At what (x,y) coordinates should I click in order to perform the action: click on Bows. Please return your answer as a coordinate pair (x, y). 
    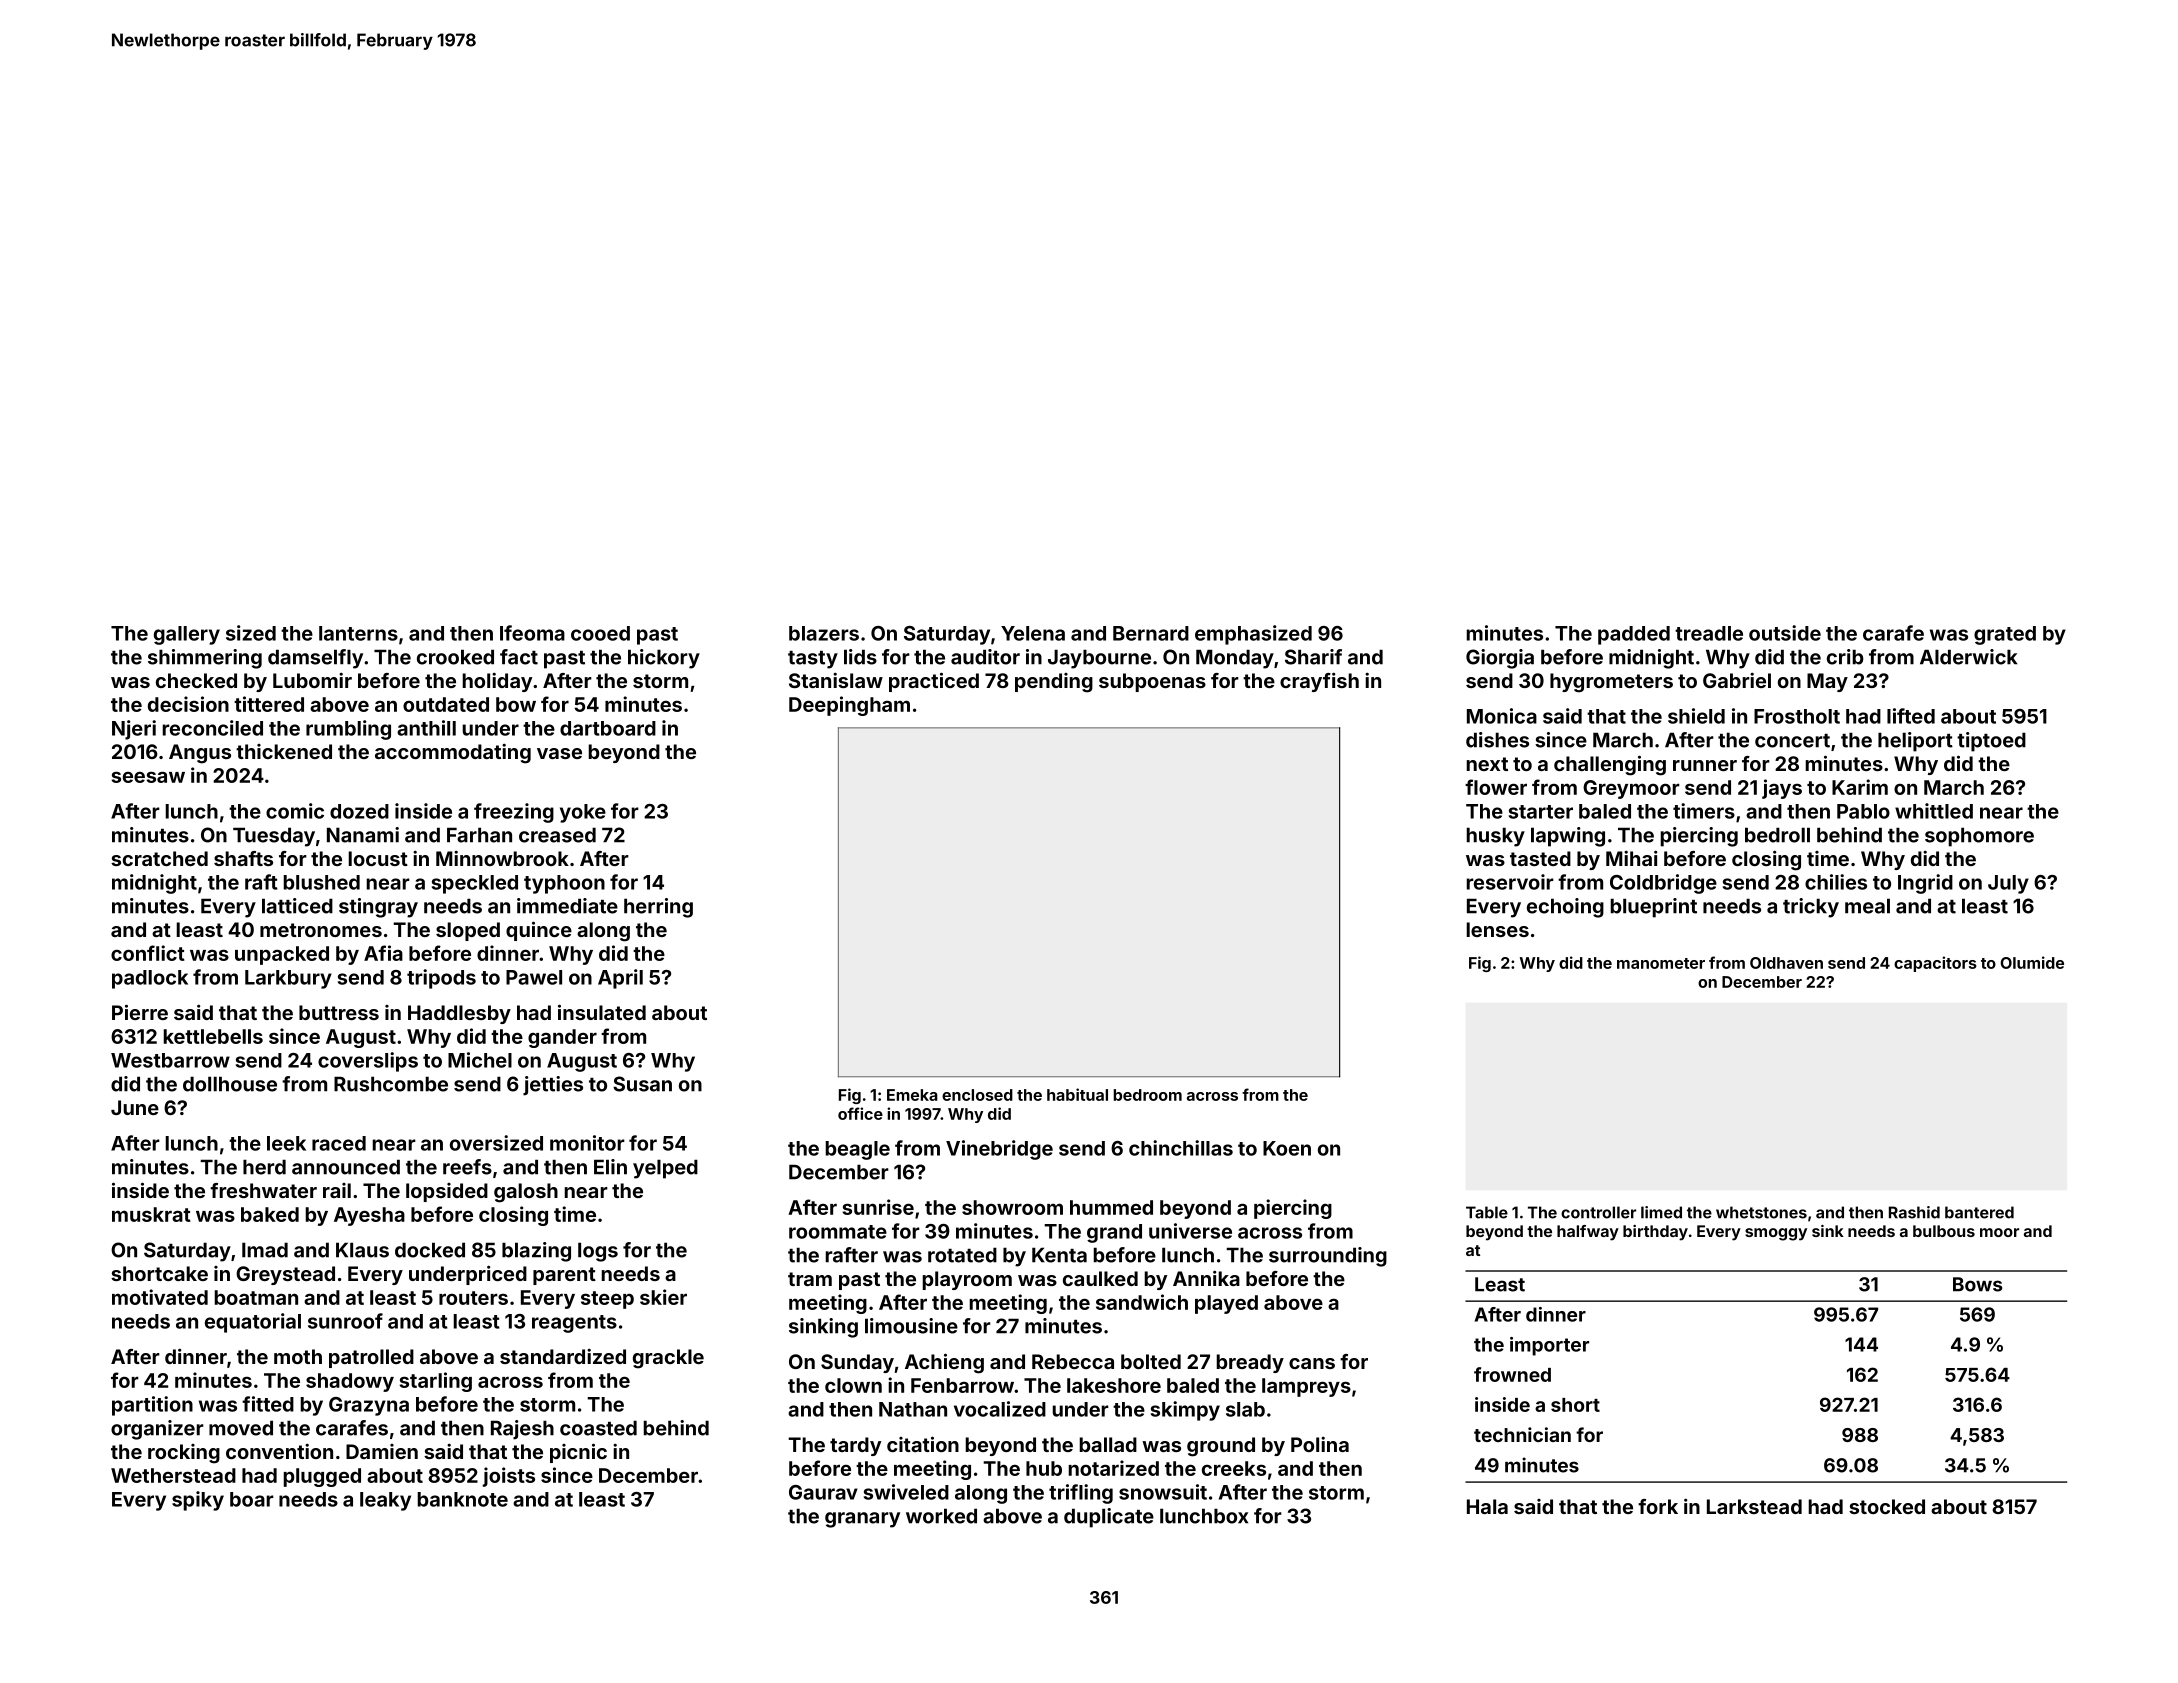
    Looking at the image, I should click on (1977, 1284).
